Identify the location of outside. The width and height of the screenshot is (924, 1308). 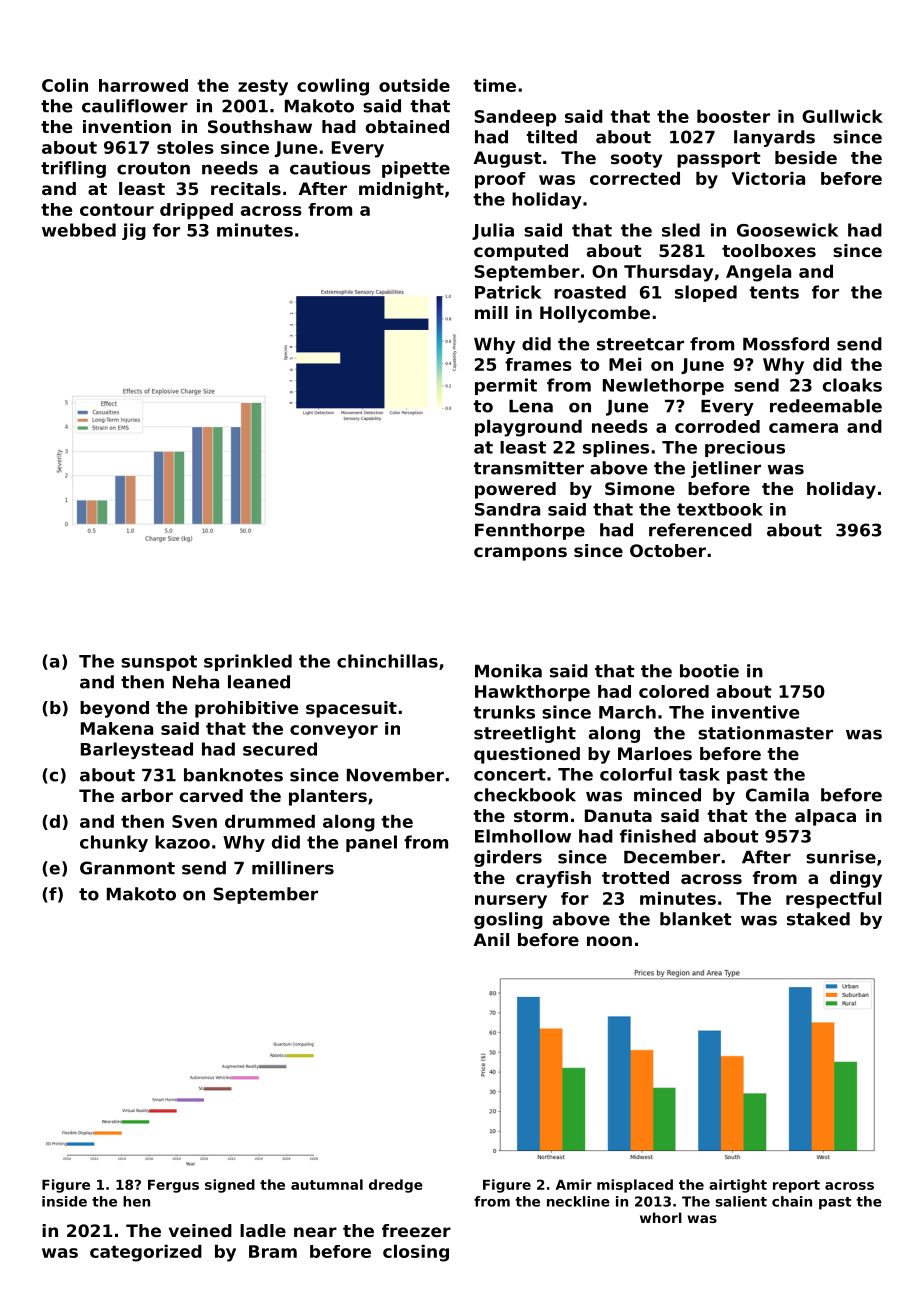
(414, 85).
